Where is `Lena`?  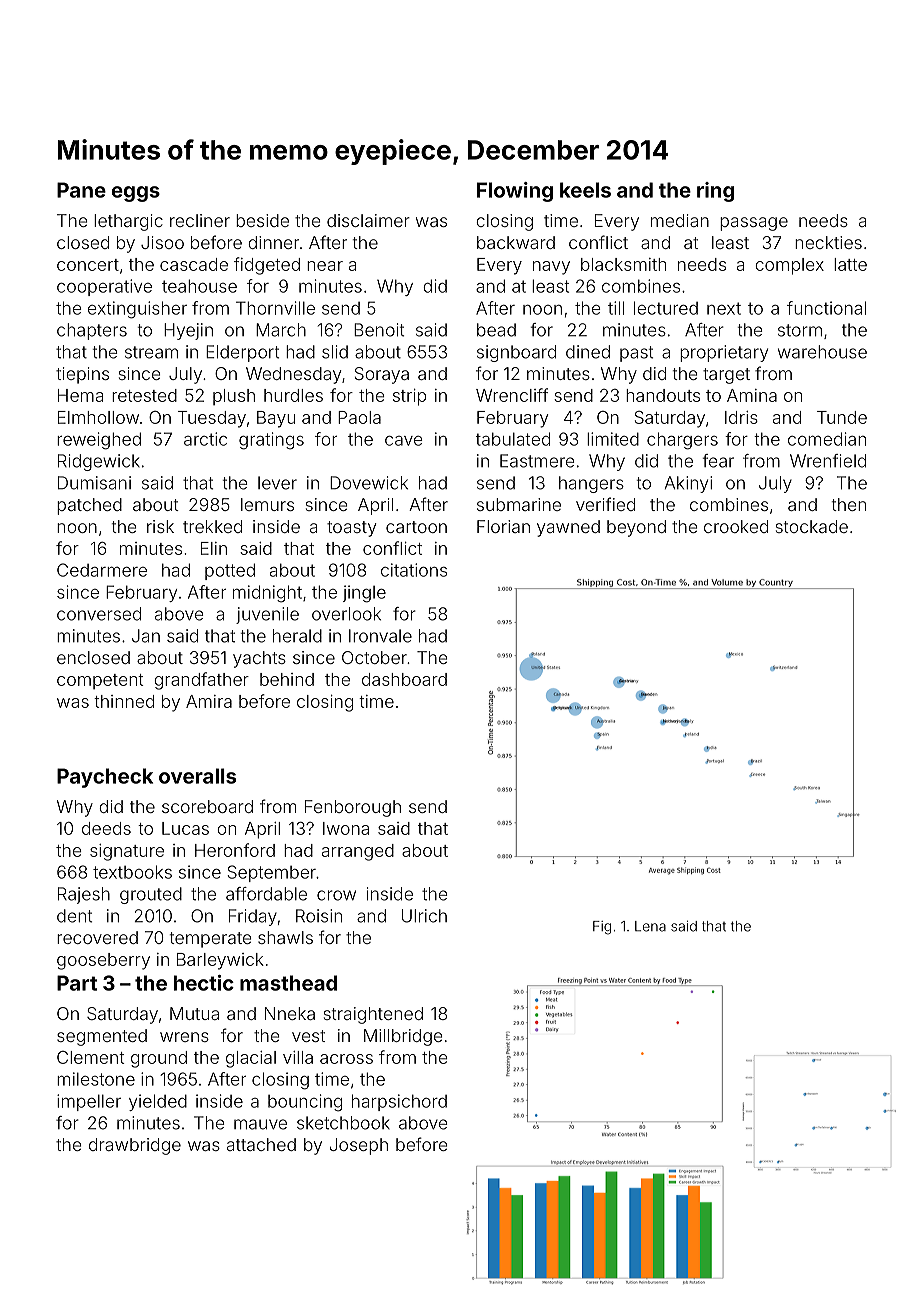 Lena is located at coordinates (650, 926).
